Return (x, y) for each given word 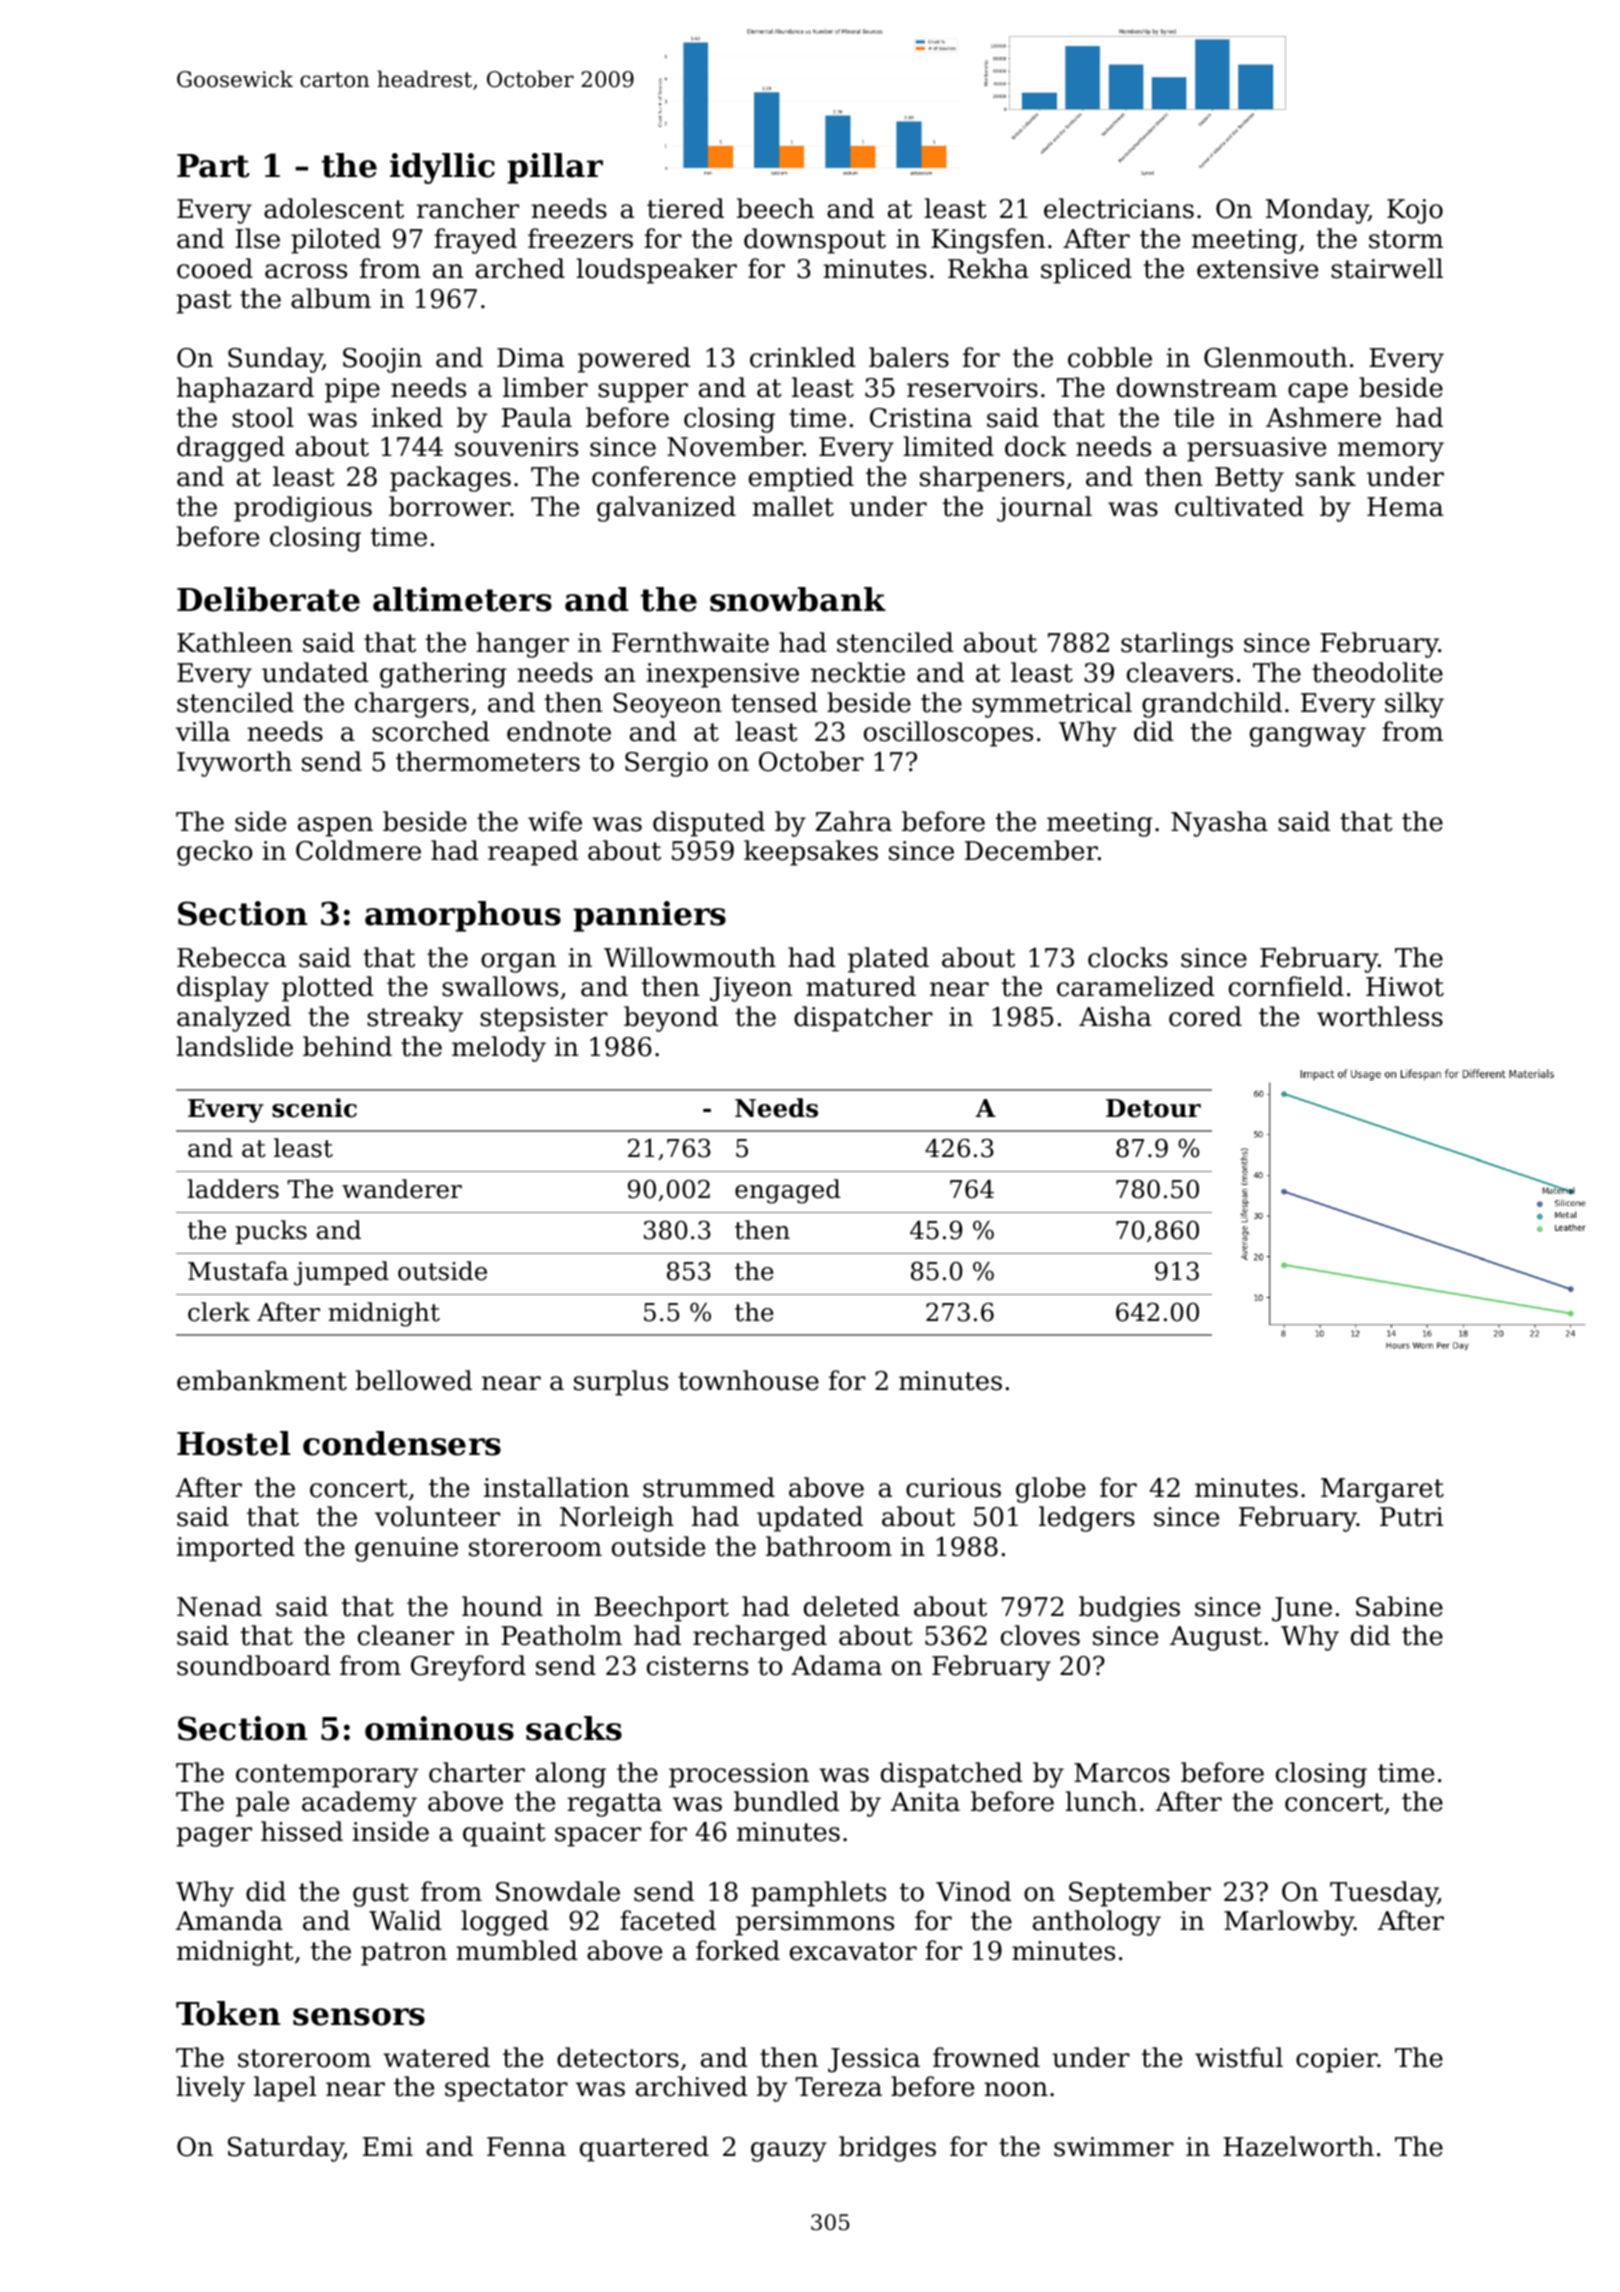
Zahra (853, 821)
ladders (233, 1189)
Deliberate (268, 599)
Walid (405, 1920)
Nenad (219, 1606)
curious (953, 1488)
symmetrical (1052, 705)
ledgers (1087, 1519)
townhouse (748, 1380)
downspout (815, 241)
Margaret (1382, 1490)
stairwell (1387, 268)
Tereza (838, 2087)
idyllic (442, 168)
